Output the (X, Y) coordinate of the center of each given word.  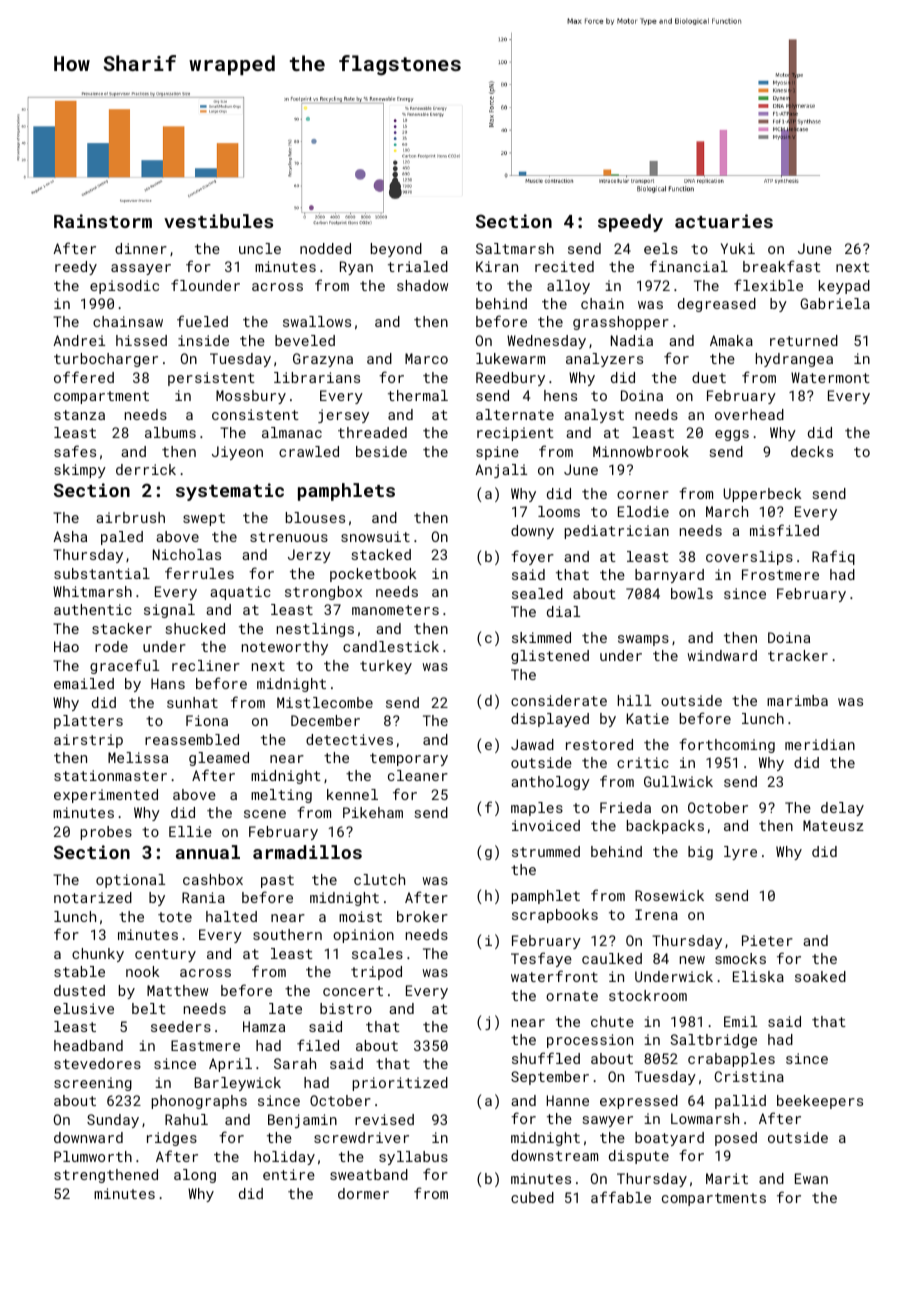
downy (532, 532)
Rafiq (833, 557)
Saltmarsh (515, 248)
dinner (141, 248)
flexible (768, 285)
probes (106, 833)
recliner (206, 665)
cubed (532, 1197)
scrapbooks (555, 916)
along (195, 1176)
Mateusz (833, 825)
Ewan (811, 1178)
